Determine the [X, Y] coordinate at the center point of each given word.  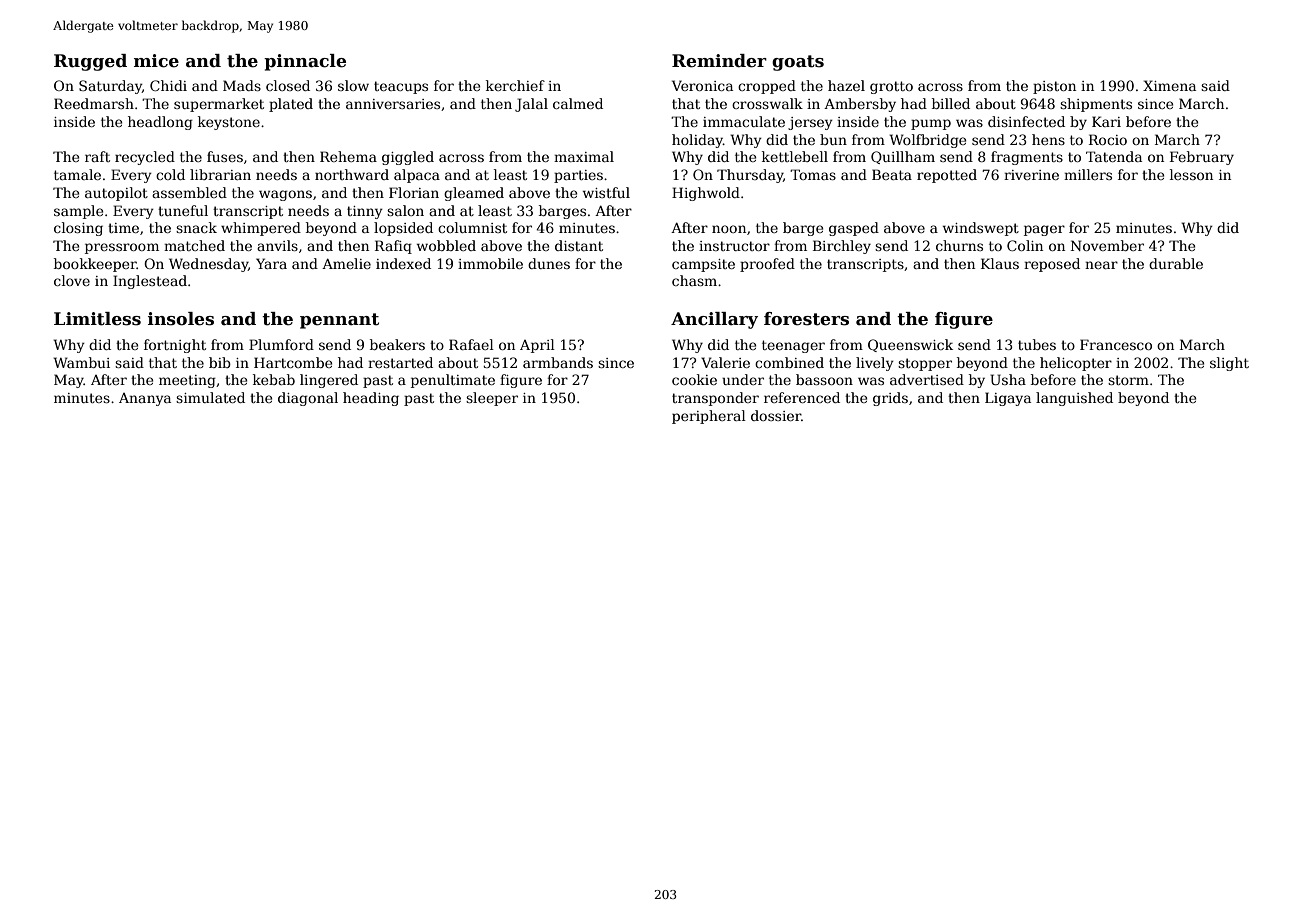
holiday [697, 141]
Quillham [903, 157]
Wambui [81, 362]
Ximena [1169, 85]
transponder [715, 399]
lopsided [403, 229]
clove [72, 280]
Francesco [1116, 344]
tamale [77, 174]
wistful [606, 192]
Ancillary [714, 320]
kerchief [515, 85]
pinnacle [305, 62]
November [1107, 245]
